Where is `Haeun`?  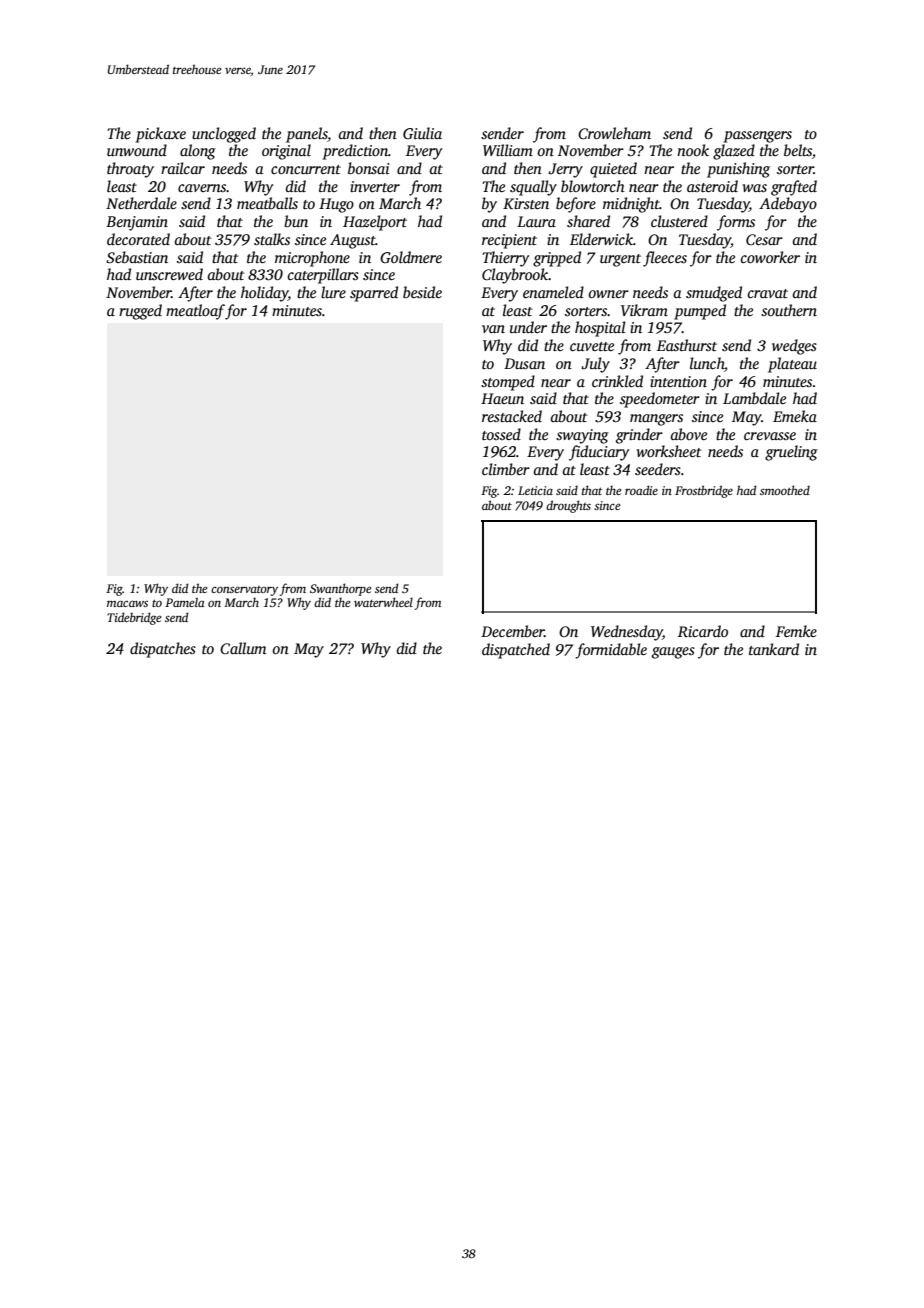
Haeun is located at coordinates (502, 398).
